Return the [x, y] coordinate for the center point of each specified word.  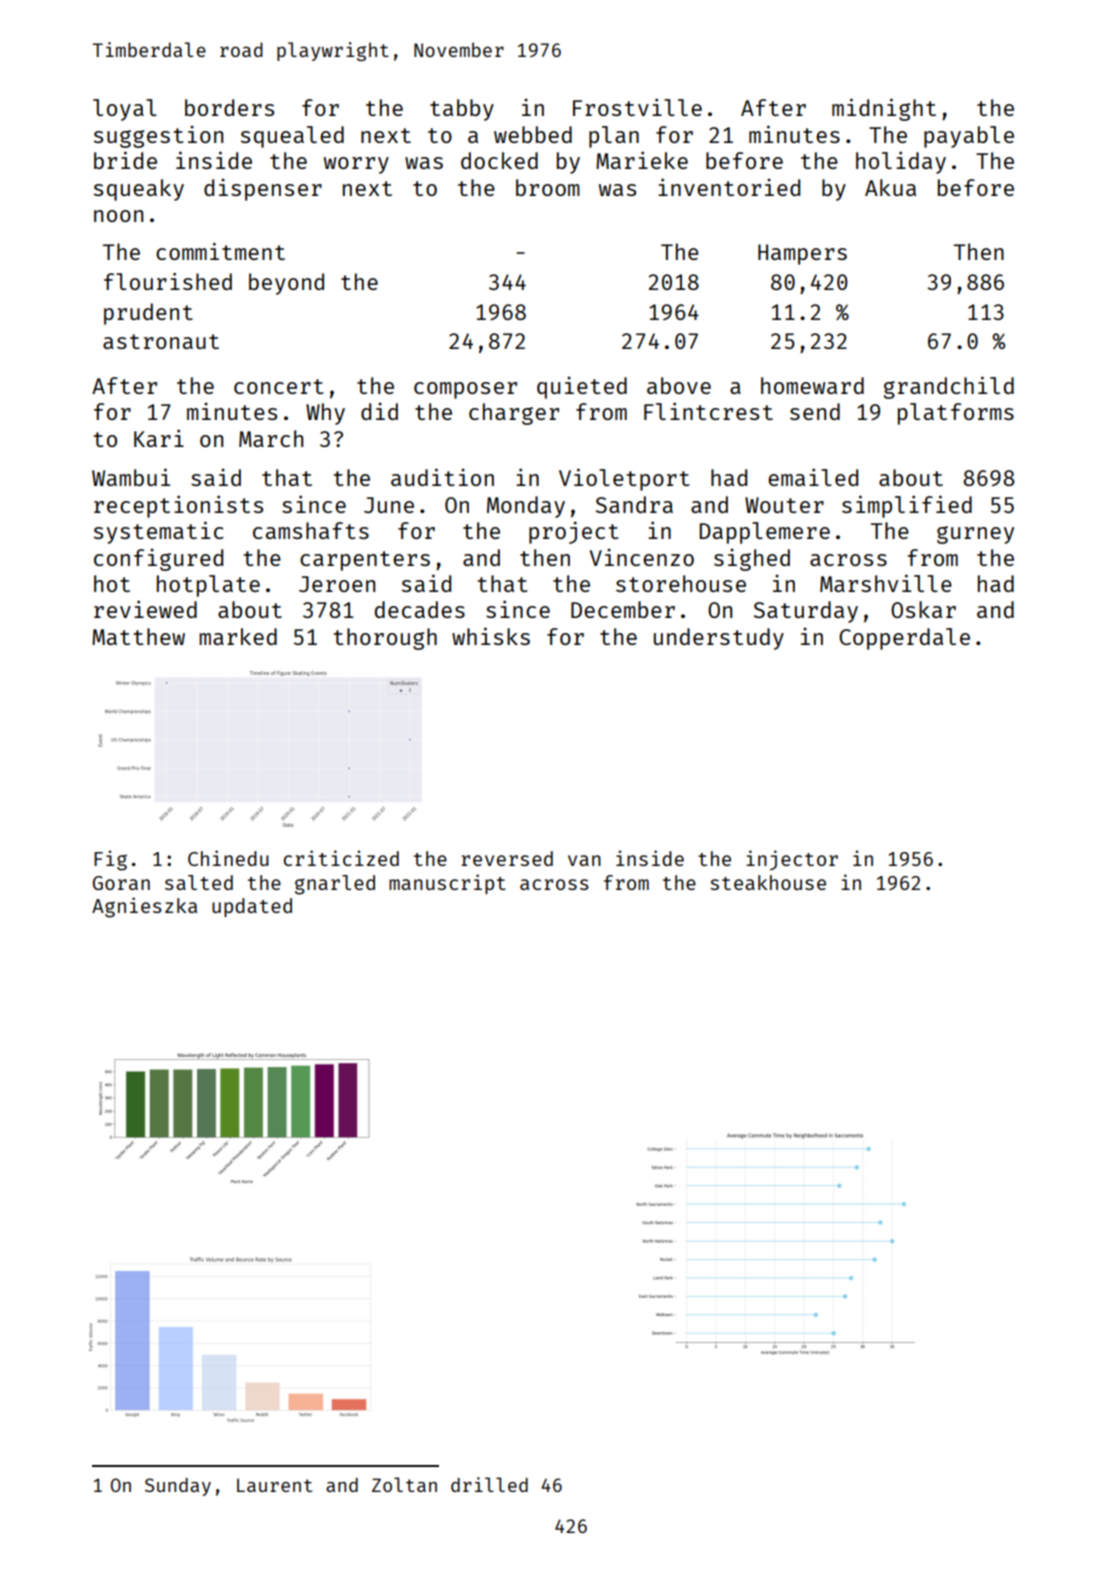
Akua [890, 187]
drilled [489, 1484]
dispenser [263, 190]
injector [792, 860]
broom [548, 187]
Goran [121, 883]
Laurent [275, 1485]
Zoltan [404, 1484]
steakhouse [768, 882]
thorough [385, 639]
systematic [159, 532]
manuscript [447, 884]
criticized [341, 858]
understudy [719, 639]
